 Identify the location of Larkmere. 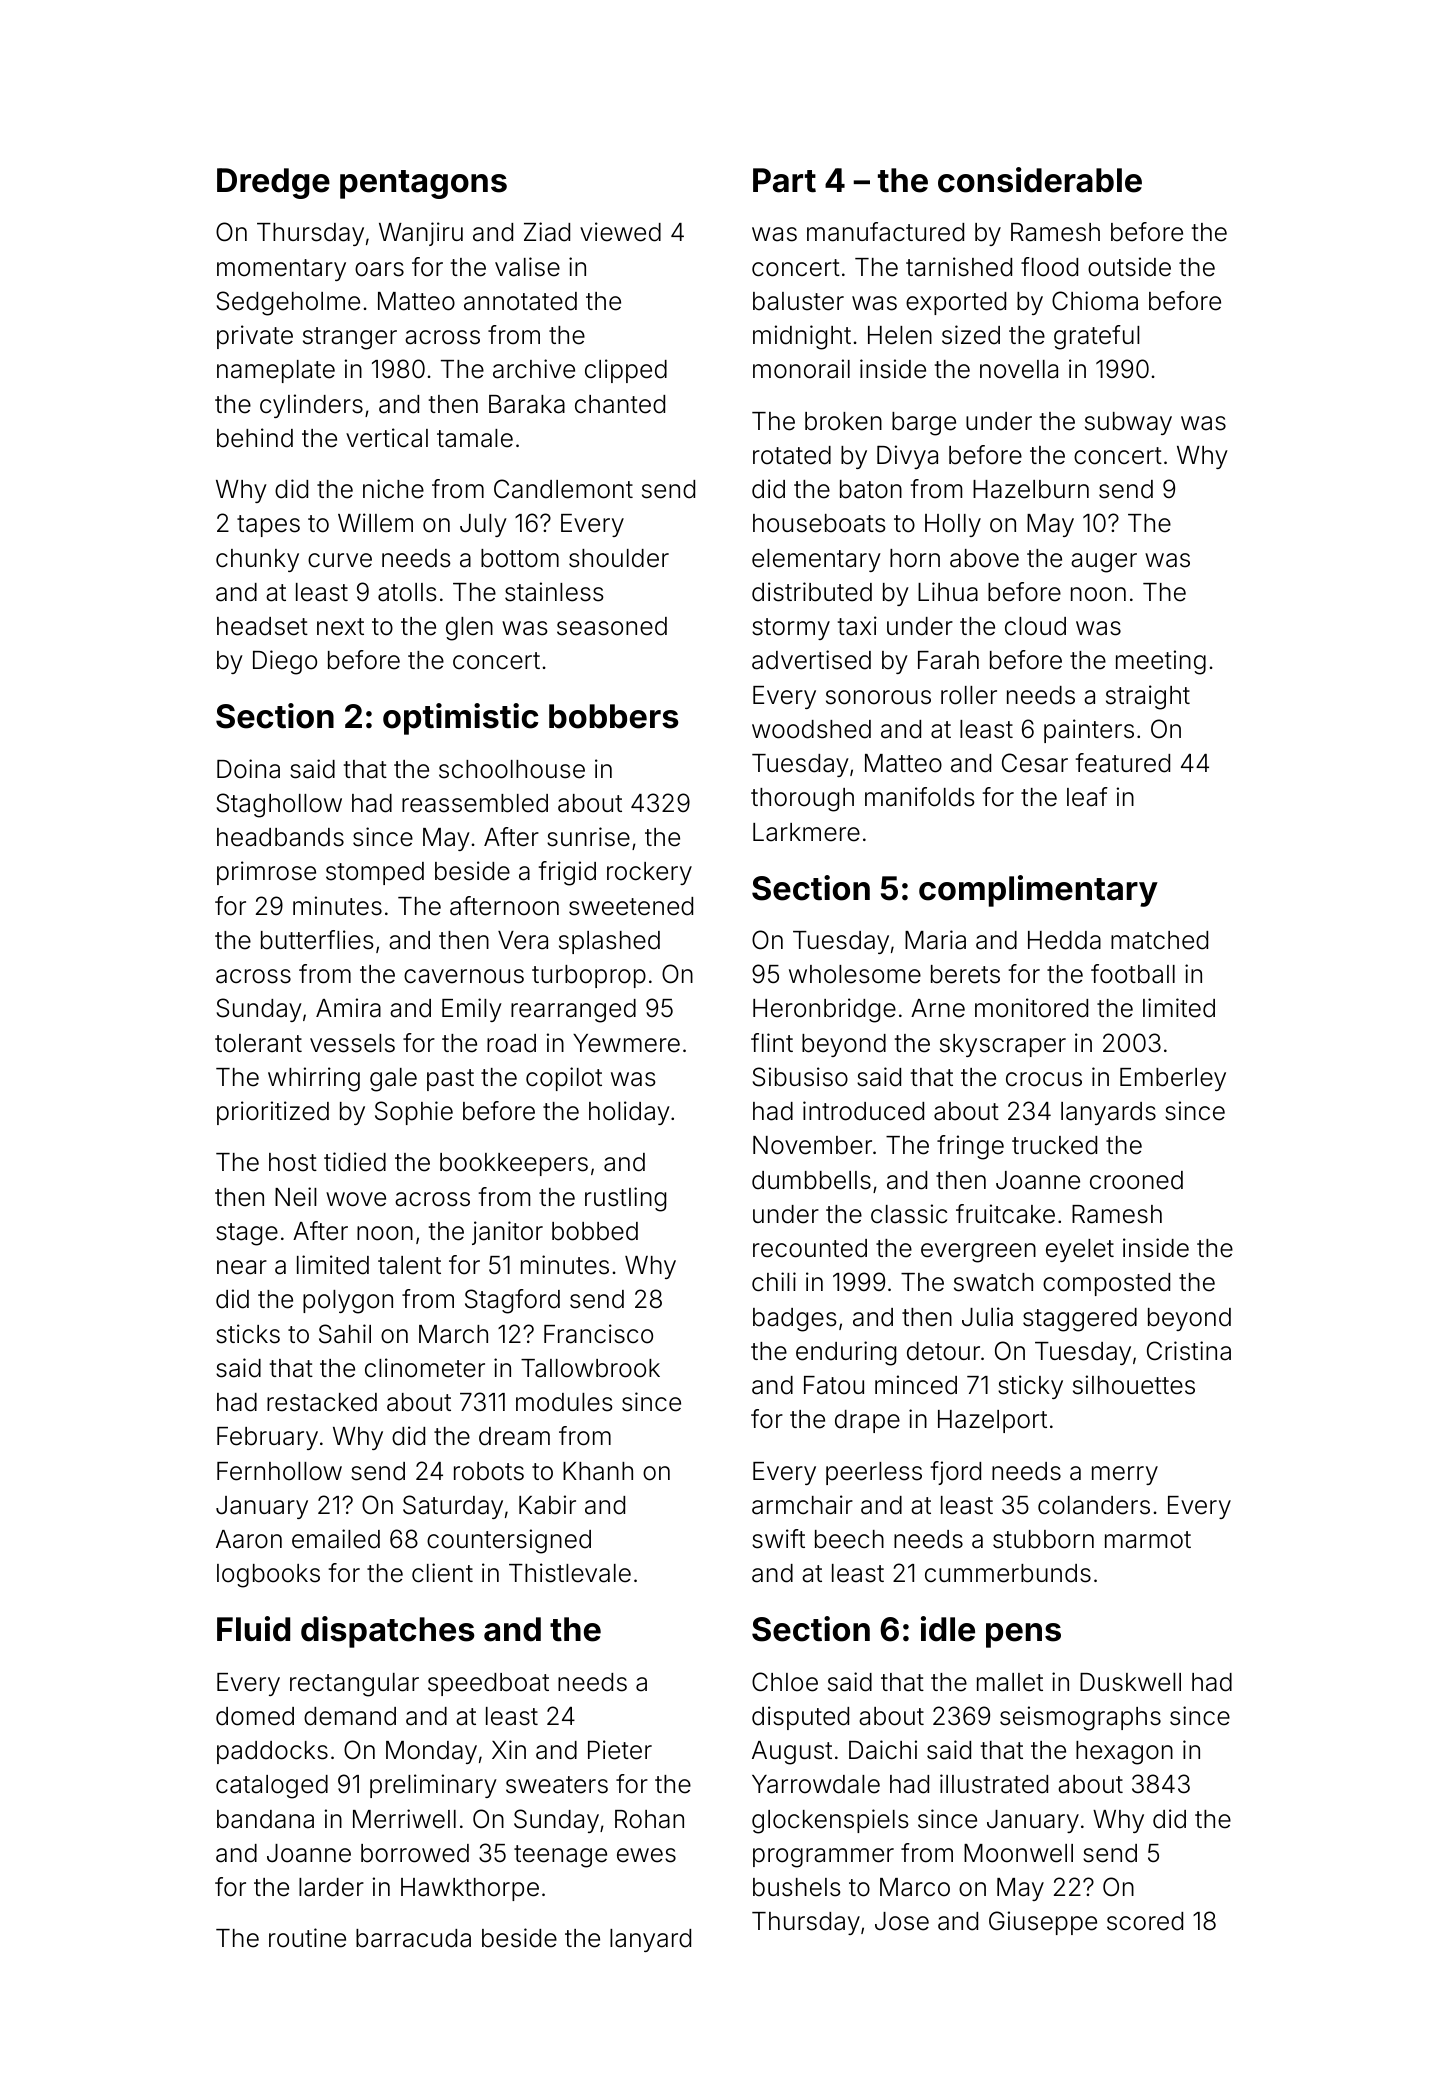
(806, 832).
